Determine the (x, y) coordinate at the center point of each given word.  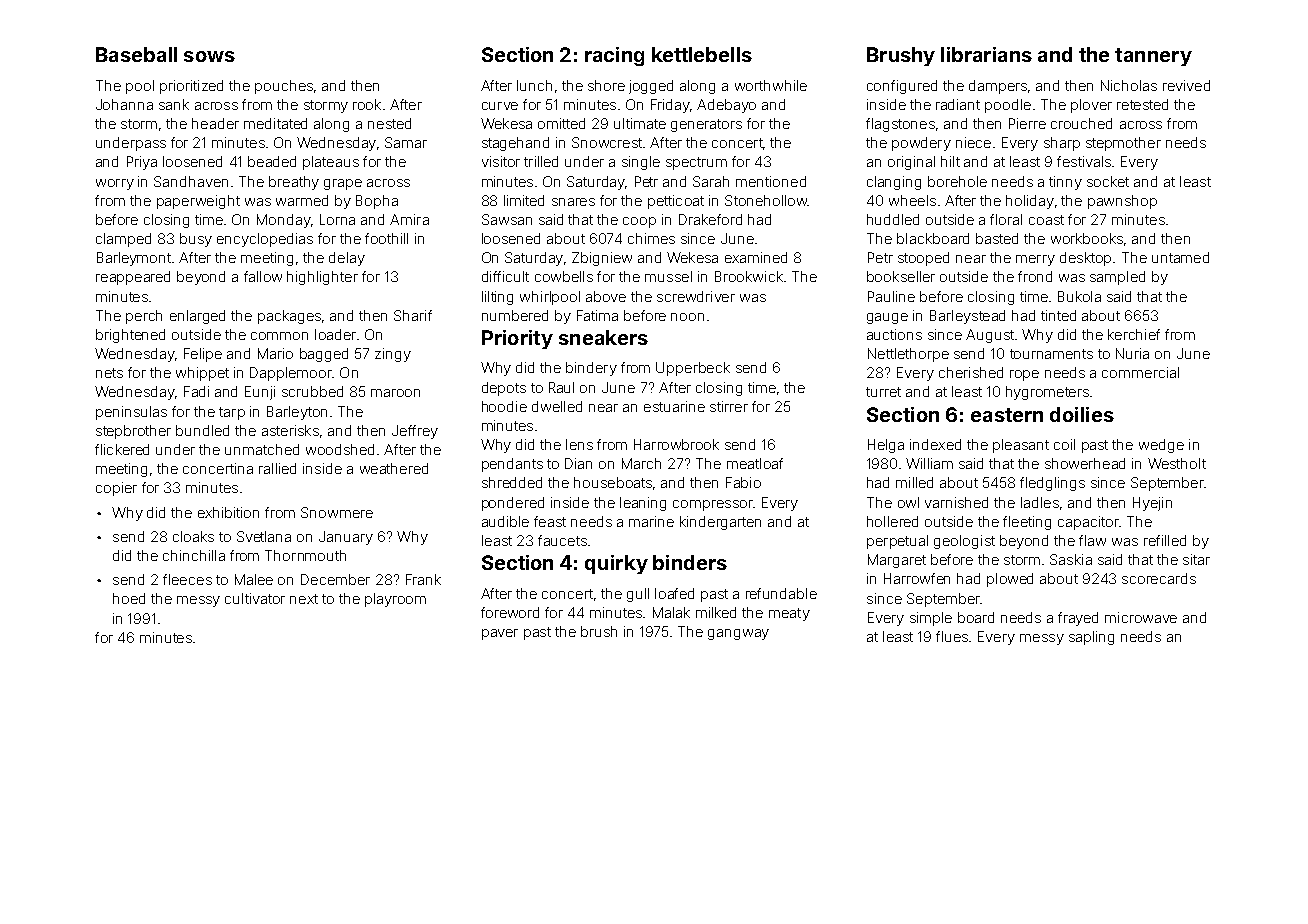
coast (1046, 220)
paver (500, 634)
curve (500, 106)
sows (209, 56)
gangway (738, 634)
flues (952, 636)
